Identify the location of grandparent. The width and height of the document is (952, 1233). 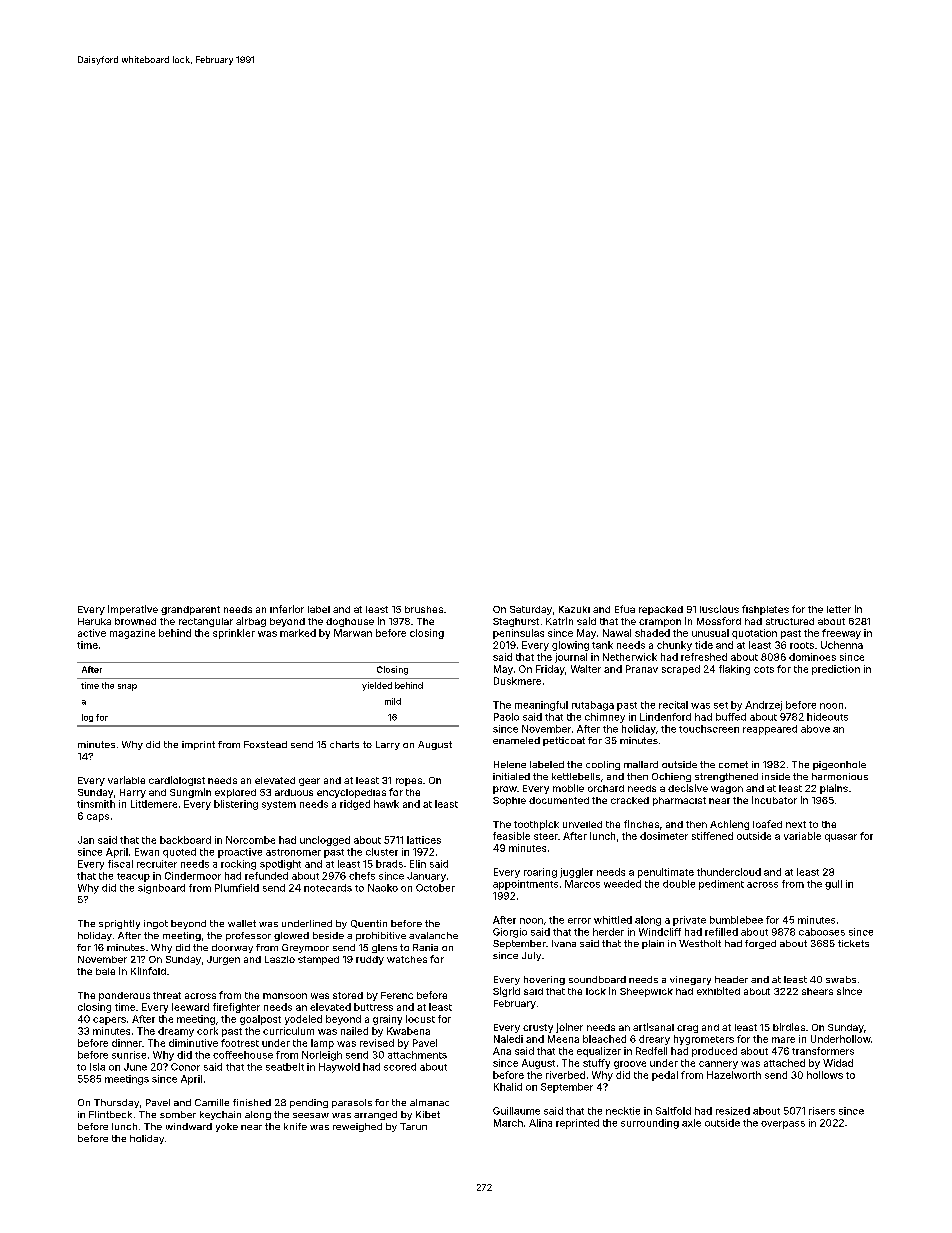
(190, 610).
